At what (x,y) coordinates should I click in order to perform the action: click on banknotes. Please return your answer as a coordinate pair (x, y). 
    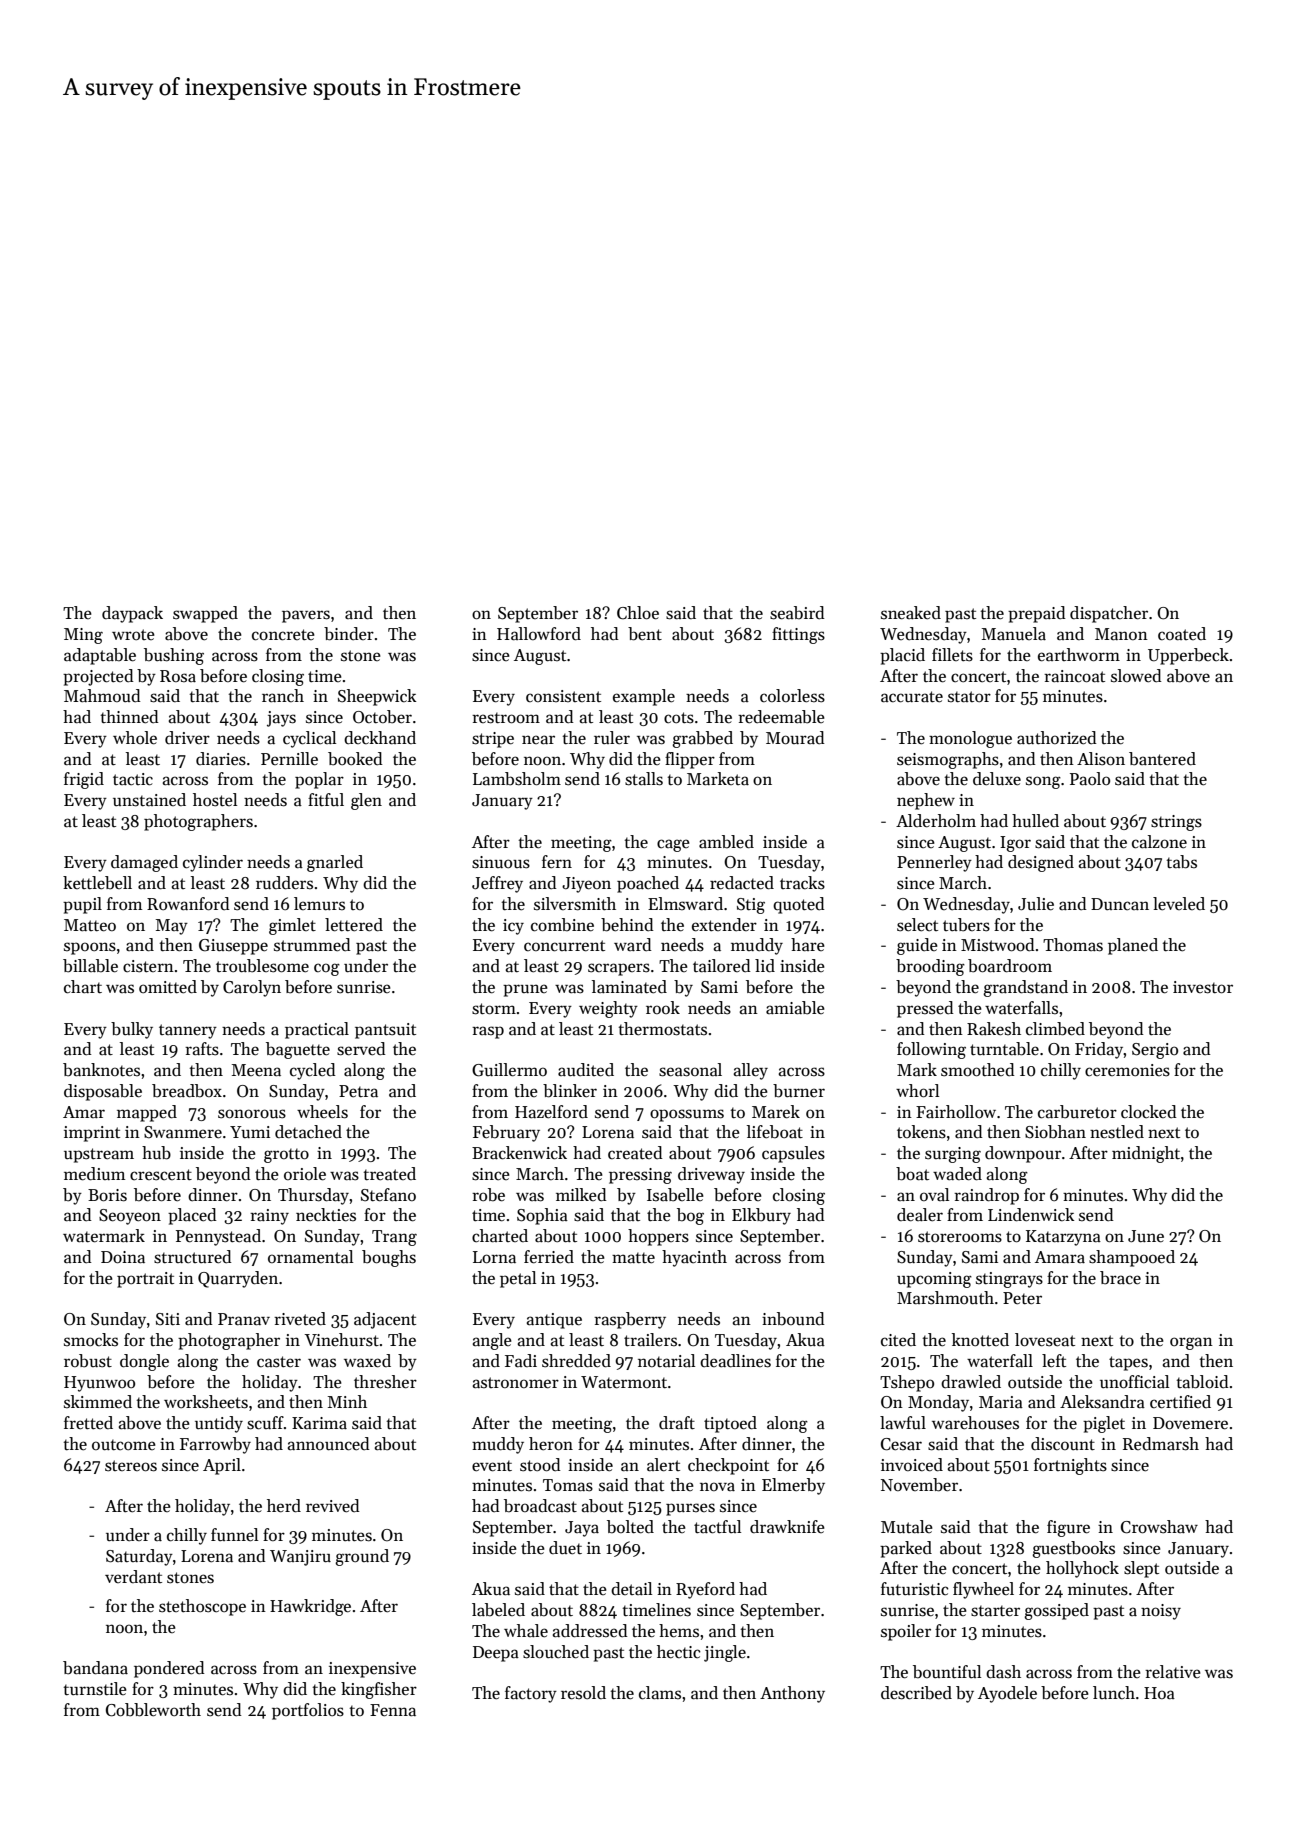
    Looking at the image, I should click on (101, 1070).
